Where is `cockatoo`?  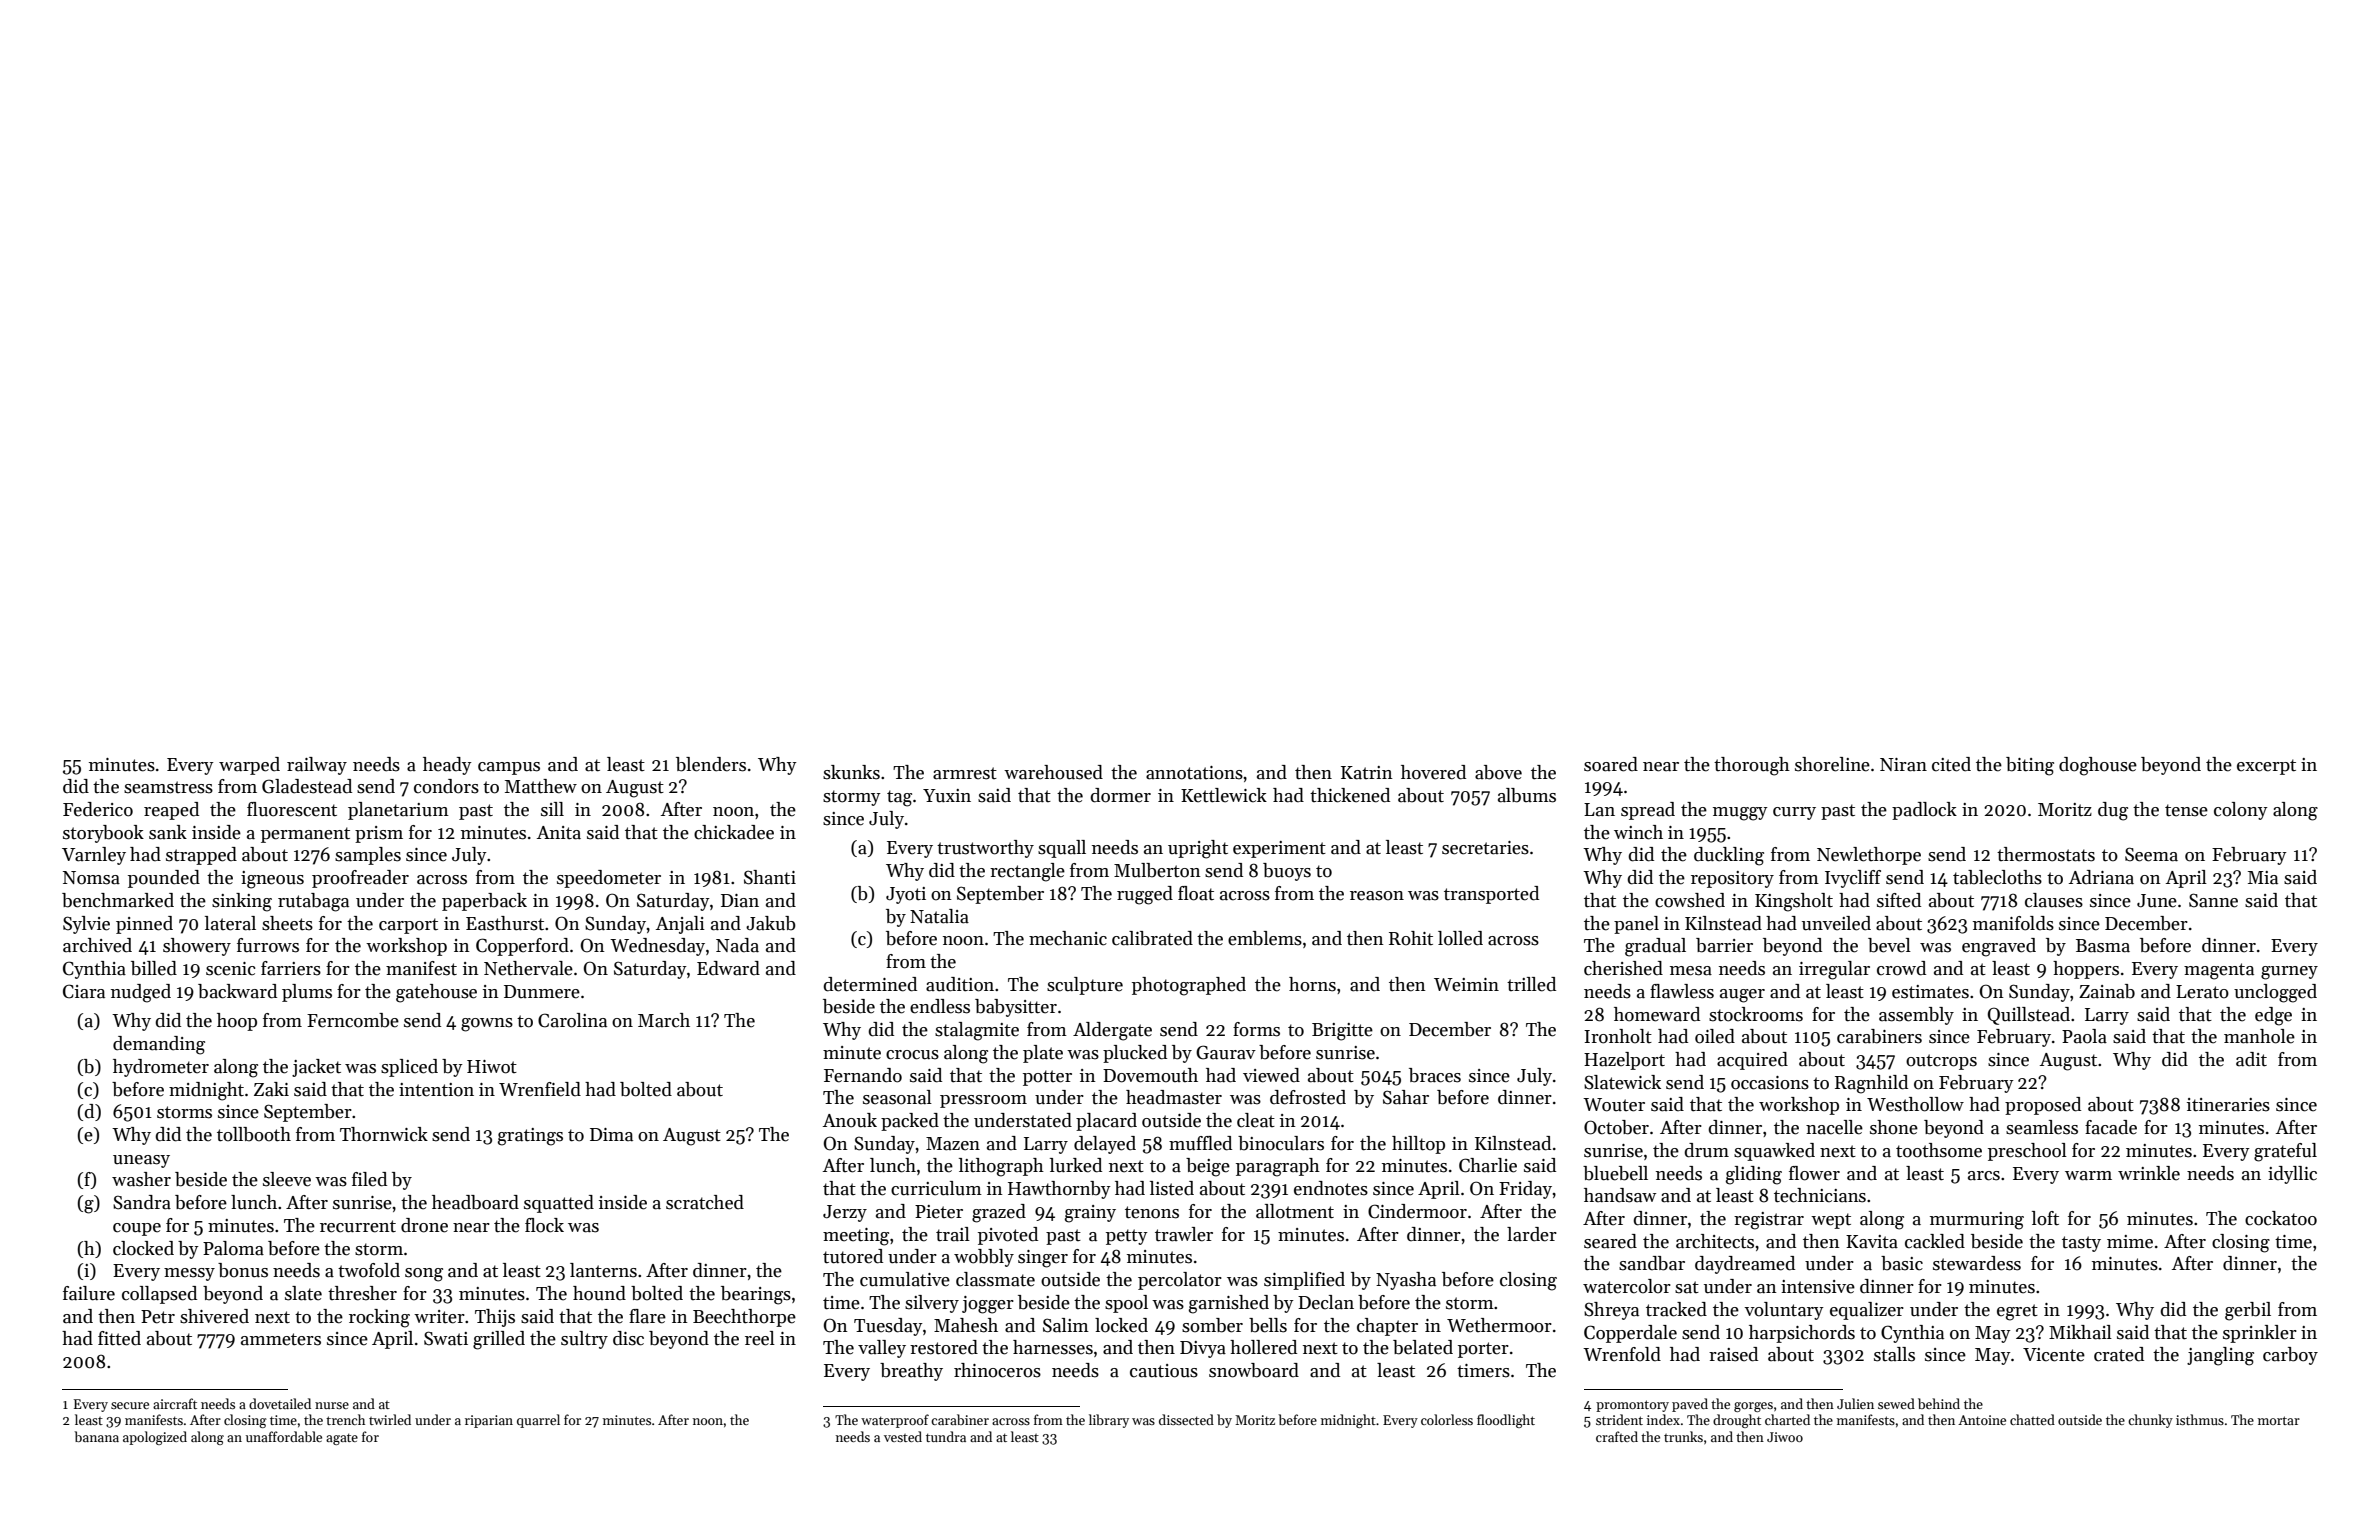
cockatoo is located at coordinates (2281, 1218).
